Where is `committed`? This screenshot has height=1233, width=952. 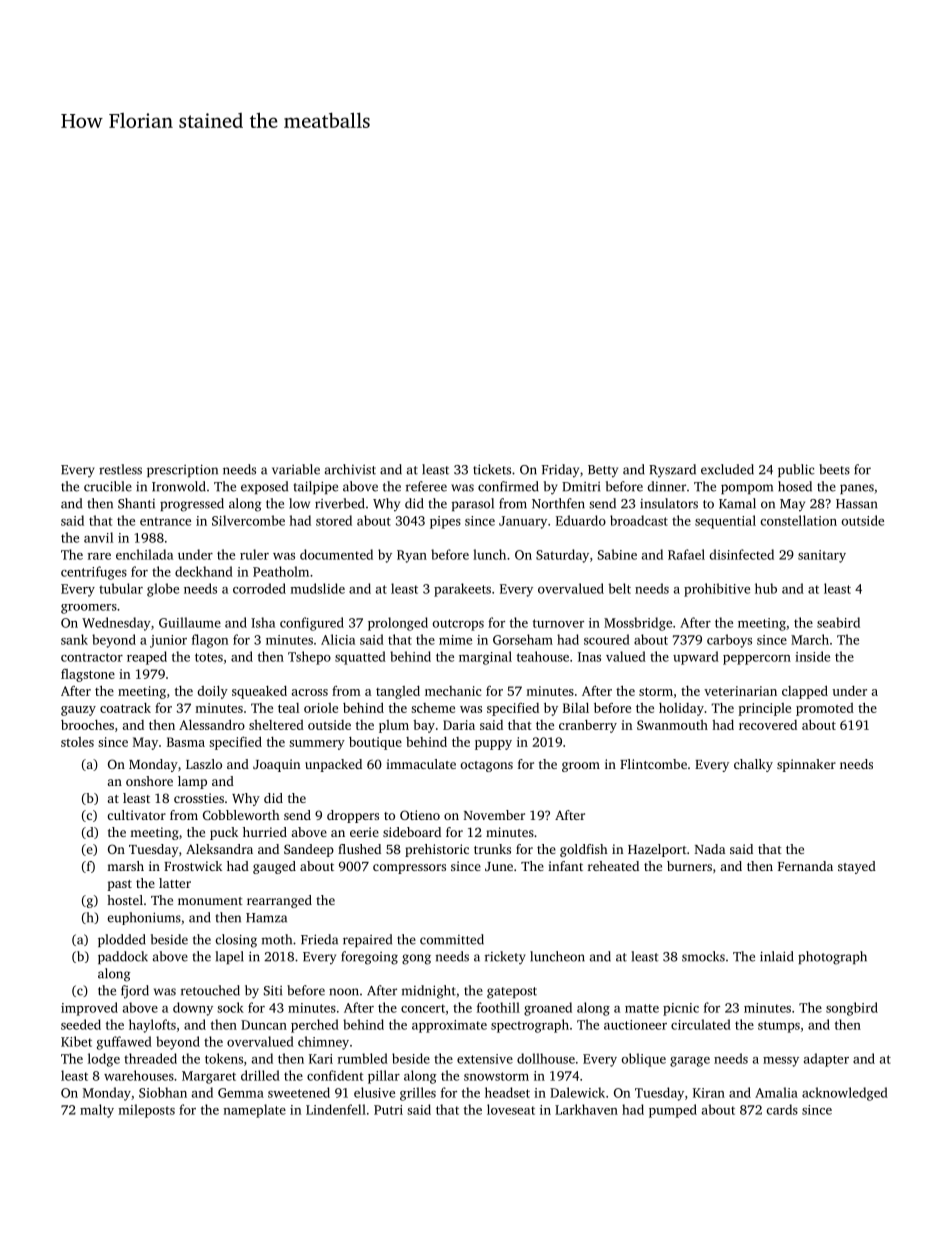 committed is located at coordinates (452, 939).
